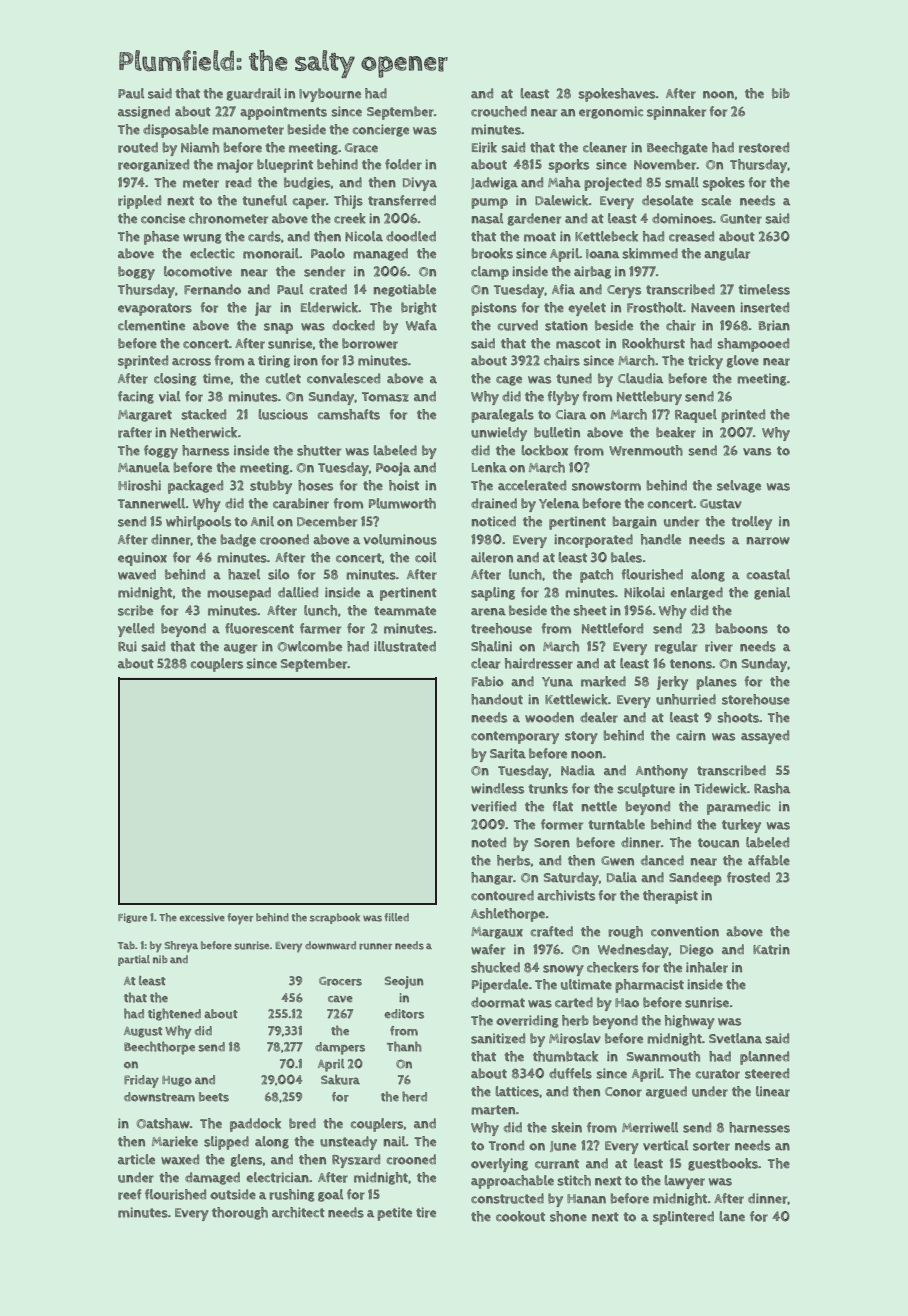 The height and width of the image is (1316, 908). Describe the element at coordinates (298, 592) in the image. I see `dallied` at that location.
